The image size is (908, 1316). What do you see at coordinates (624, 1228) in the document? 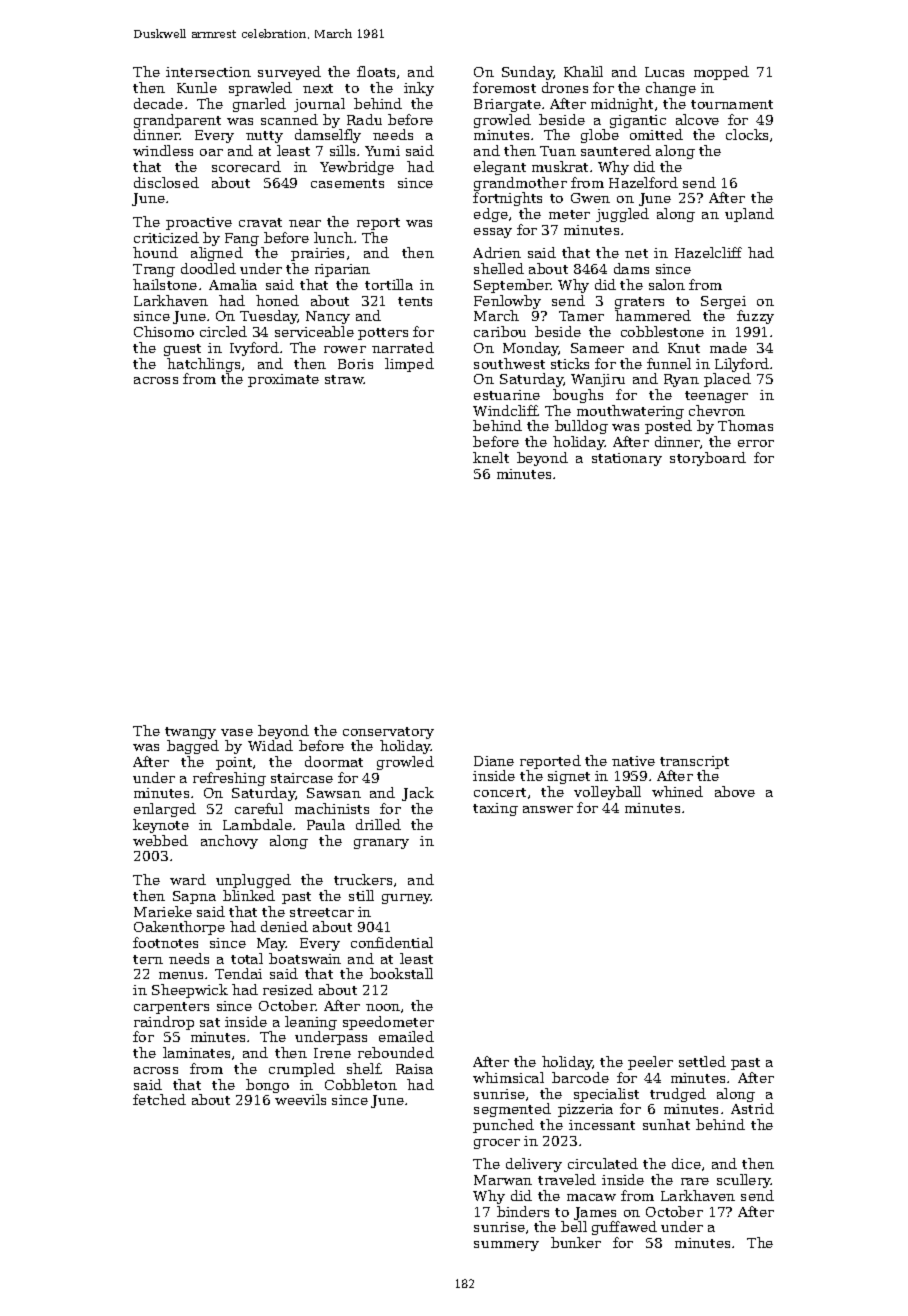
I see `guffawed` at bounding box center [624, 1228].
